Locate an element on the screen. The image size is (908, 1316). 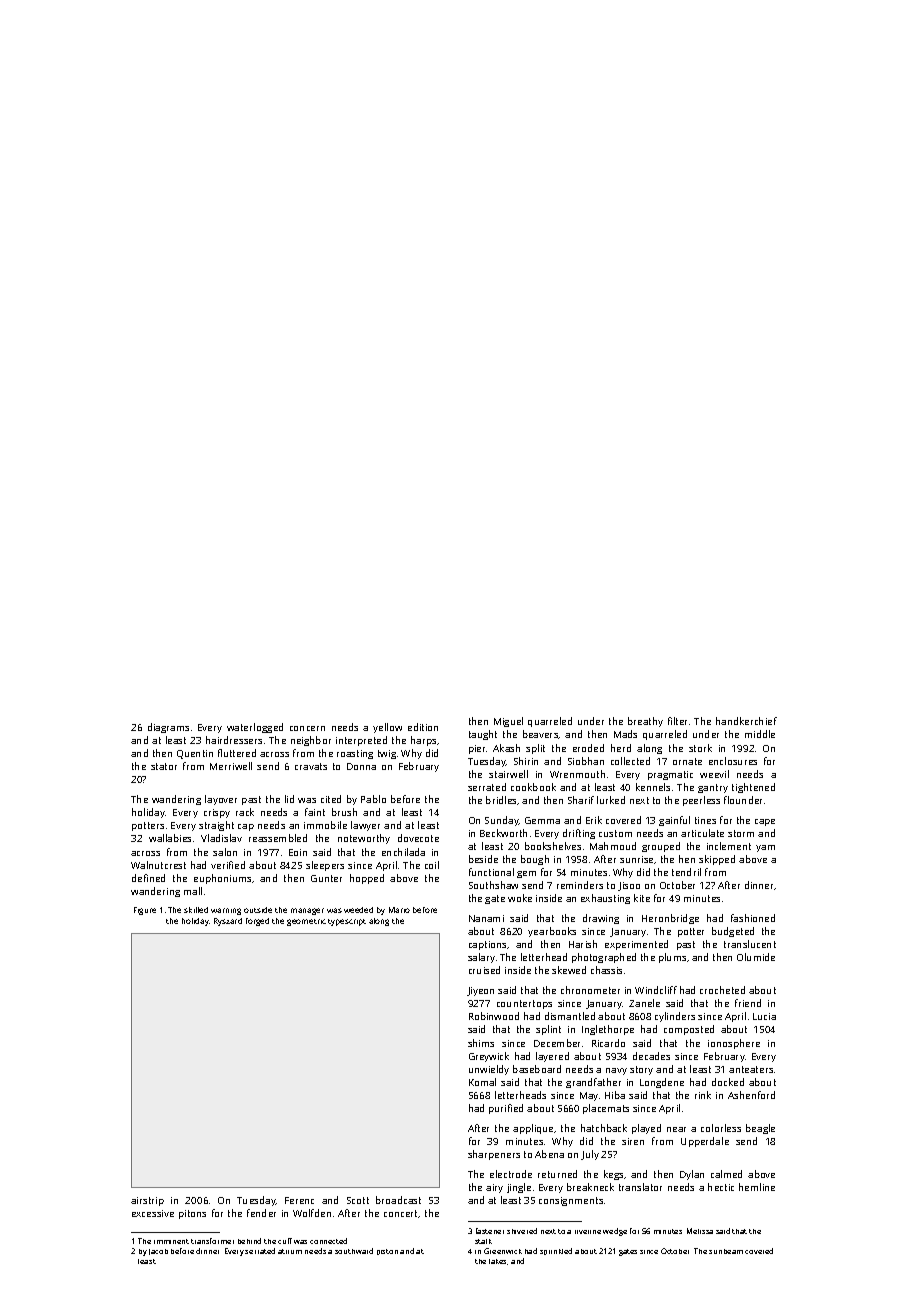
layover is located at coordinates (221, 800).
